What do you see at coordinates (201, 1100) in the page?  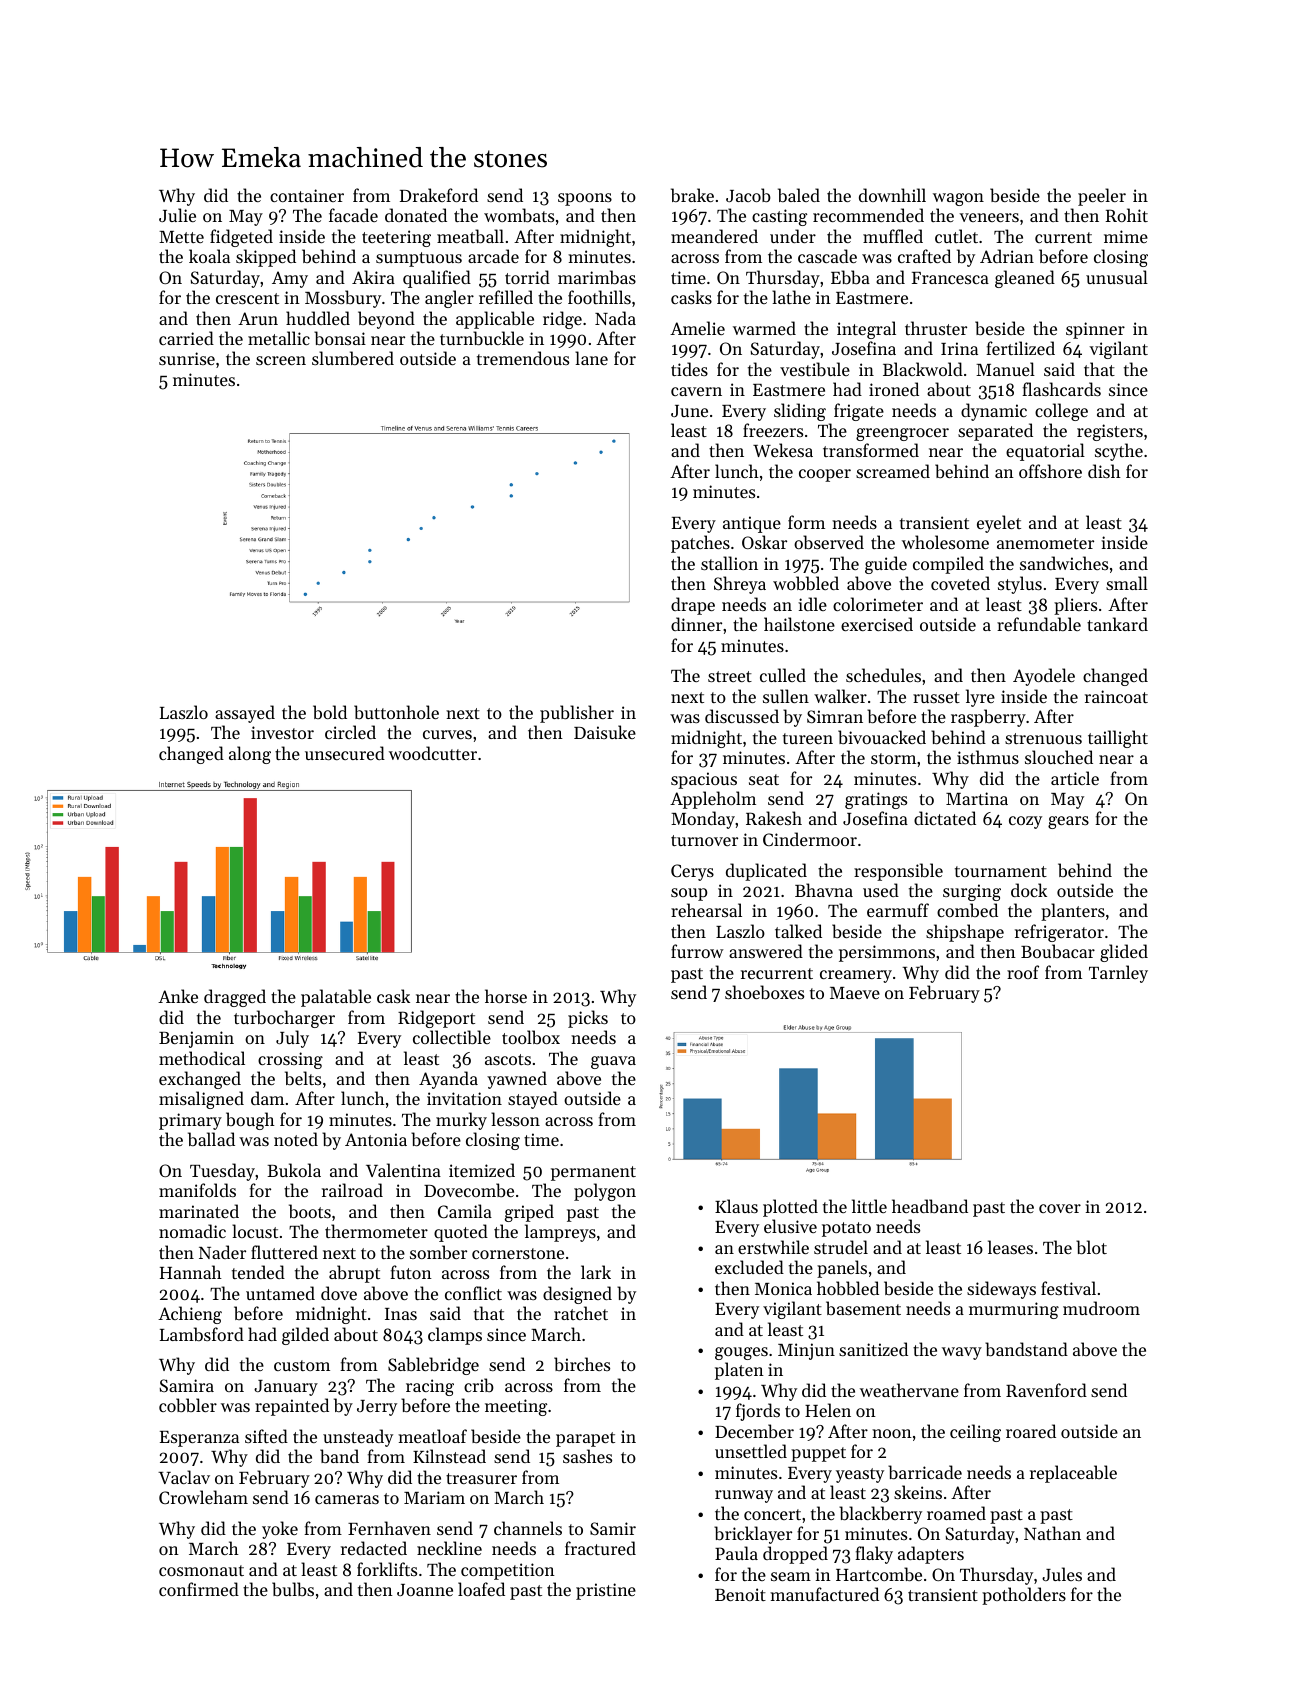 I see `misaligned` at bounding box center [201, 1100].
